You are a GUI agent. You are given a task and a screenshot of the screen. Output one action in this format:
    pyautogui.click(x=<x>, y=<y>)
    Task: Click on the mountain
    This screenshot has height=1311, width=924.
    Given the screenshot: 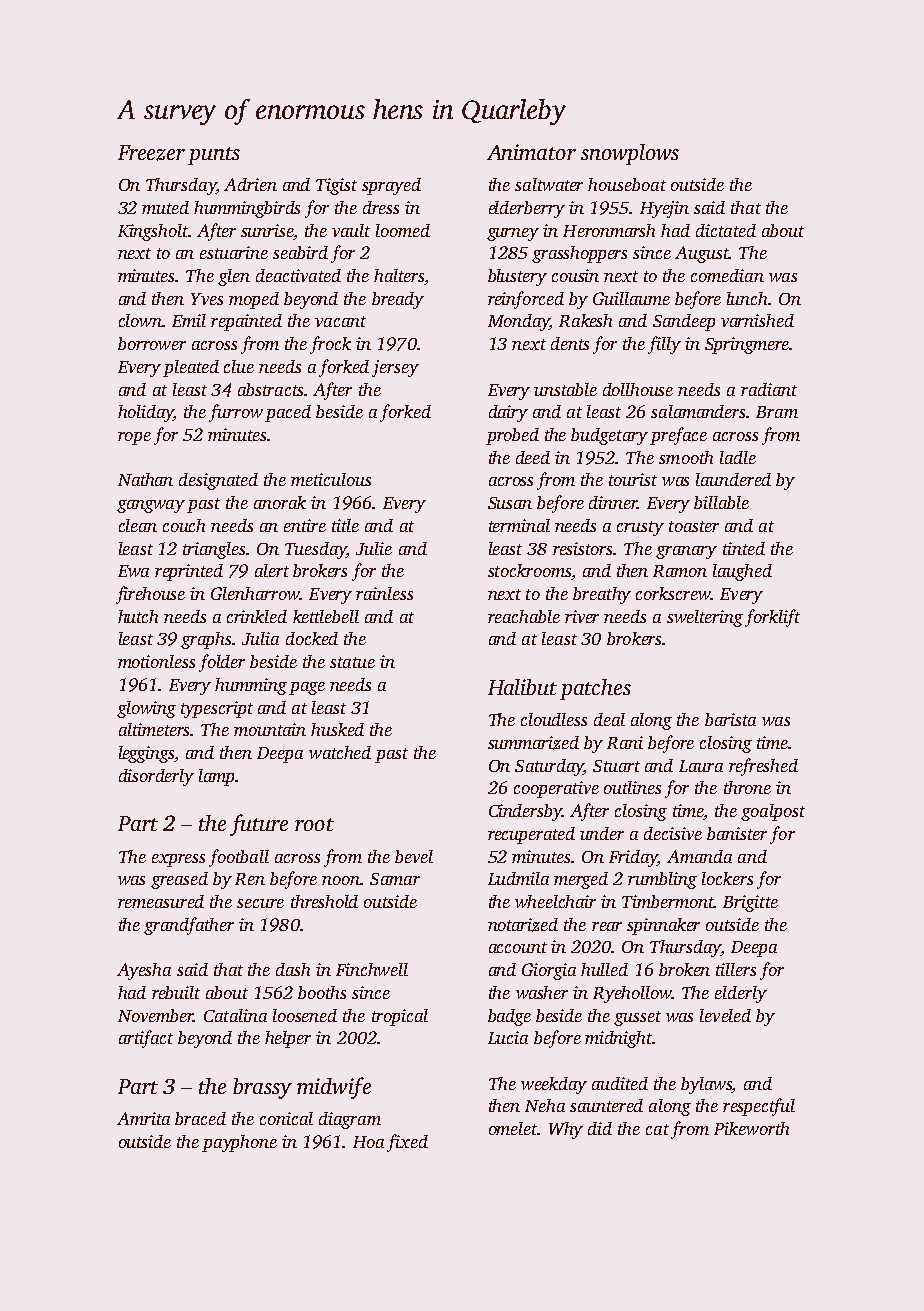 What is the action you would take?
    pyautogui.click(x=270, y=729)
